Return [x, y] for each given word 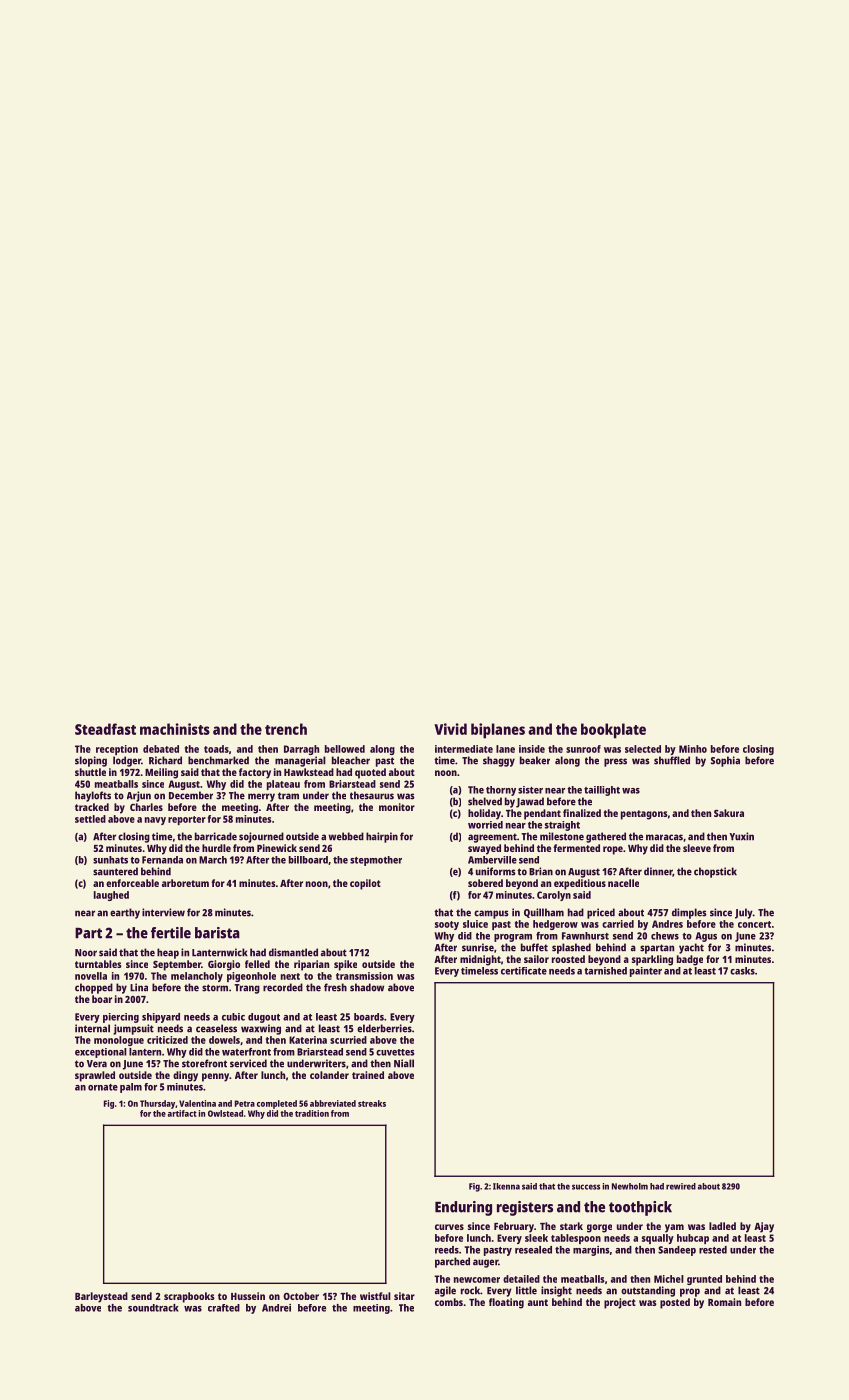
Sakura [729, 813]
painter [646, 972]
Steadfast [105, 729]
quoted [370, 773]
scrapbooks [189, 1297]
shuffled [672, 760]
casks [742, 971]
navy [155, 821]
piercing [121, 1018]
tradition [312, 1113]
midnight [480, 960]
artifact [182, 1113]
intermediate [464, 749]
